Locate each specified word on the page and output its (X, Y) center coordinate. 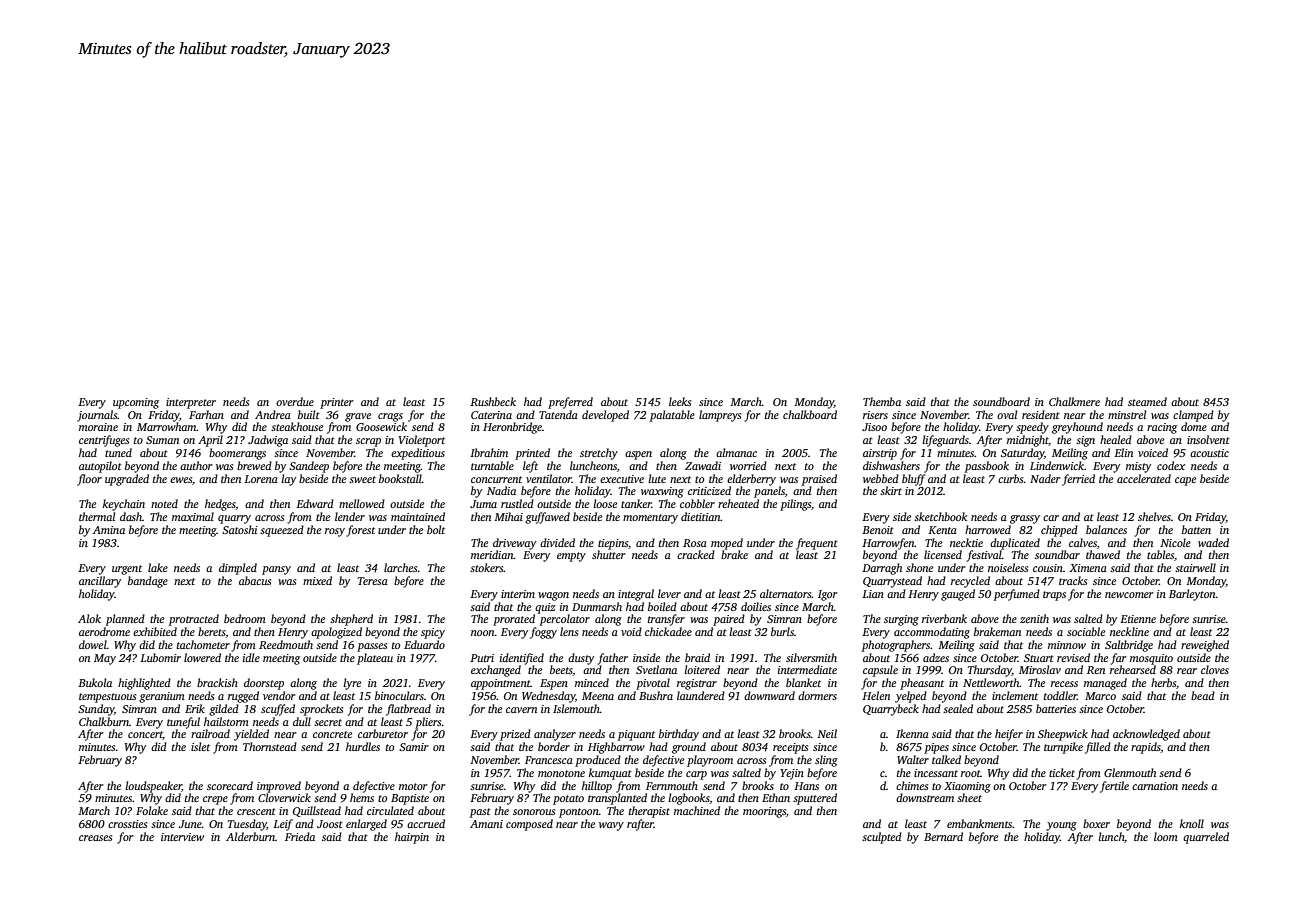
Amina (109, 530)
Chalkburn (104, 721)
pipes (936, 748)
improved (279, 787)
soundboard (1001, 401)
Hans (806, 786)
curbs (1010, 478)
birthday (679, 735)
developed (605, 416)
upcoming (136, 403)
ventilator (549, 478)
